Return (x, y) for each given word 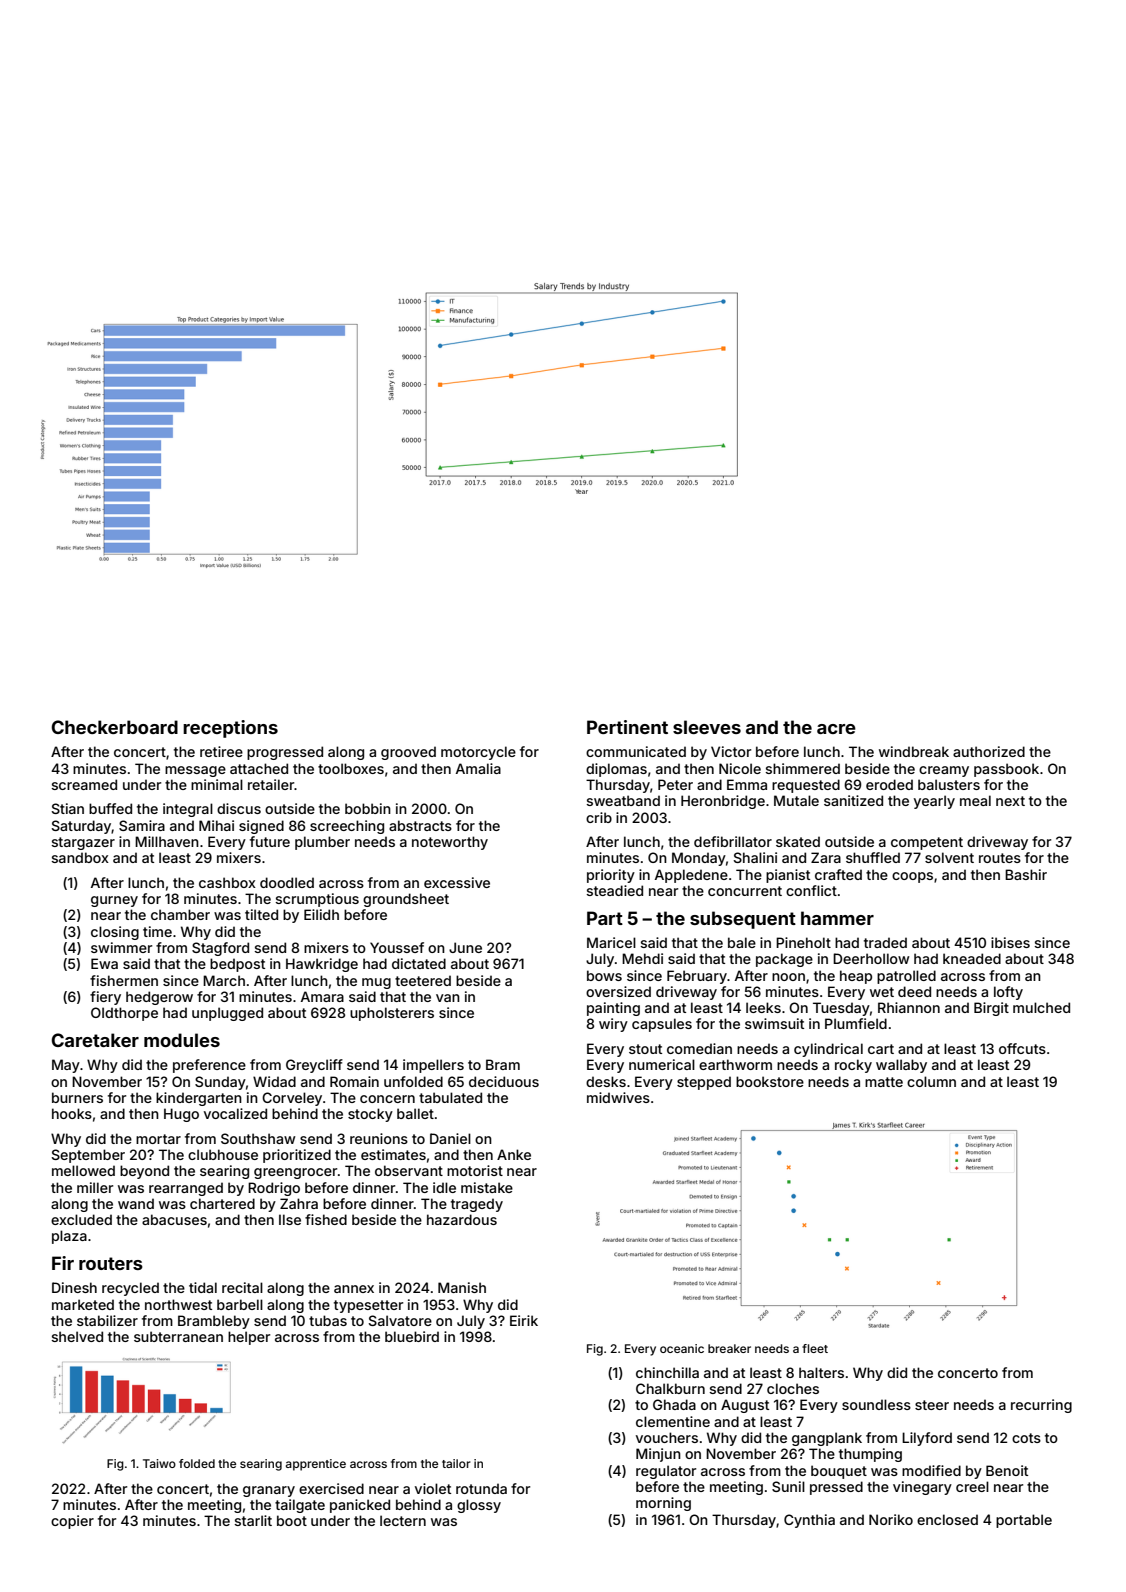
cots (1026, 1438)
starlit (253, 1520)
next (1010, 801)
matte (884, 1082)
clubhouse (223, 1154)
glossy (479, 1506)
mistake (487, 1187)
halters (821, 1372)
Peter (675, 784)
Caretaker (95, 1040)
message (195, 771)
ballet (415, 1113)
